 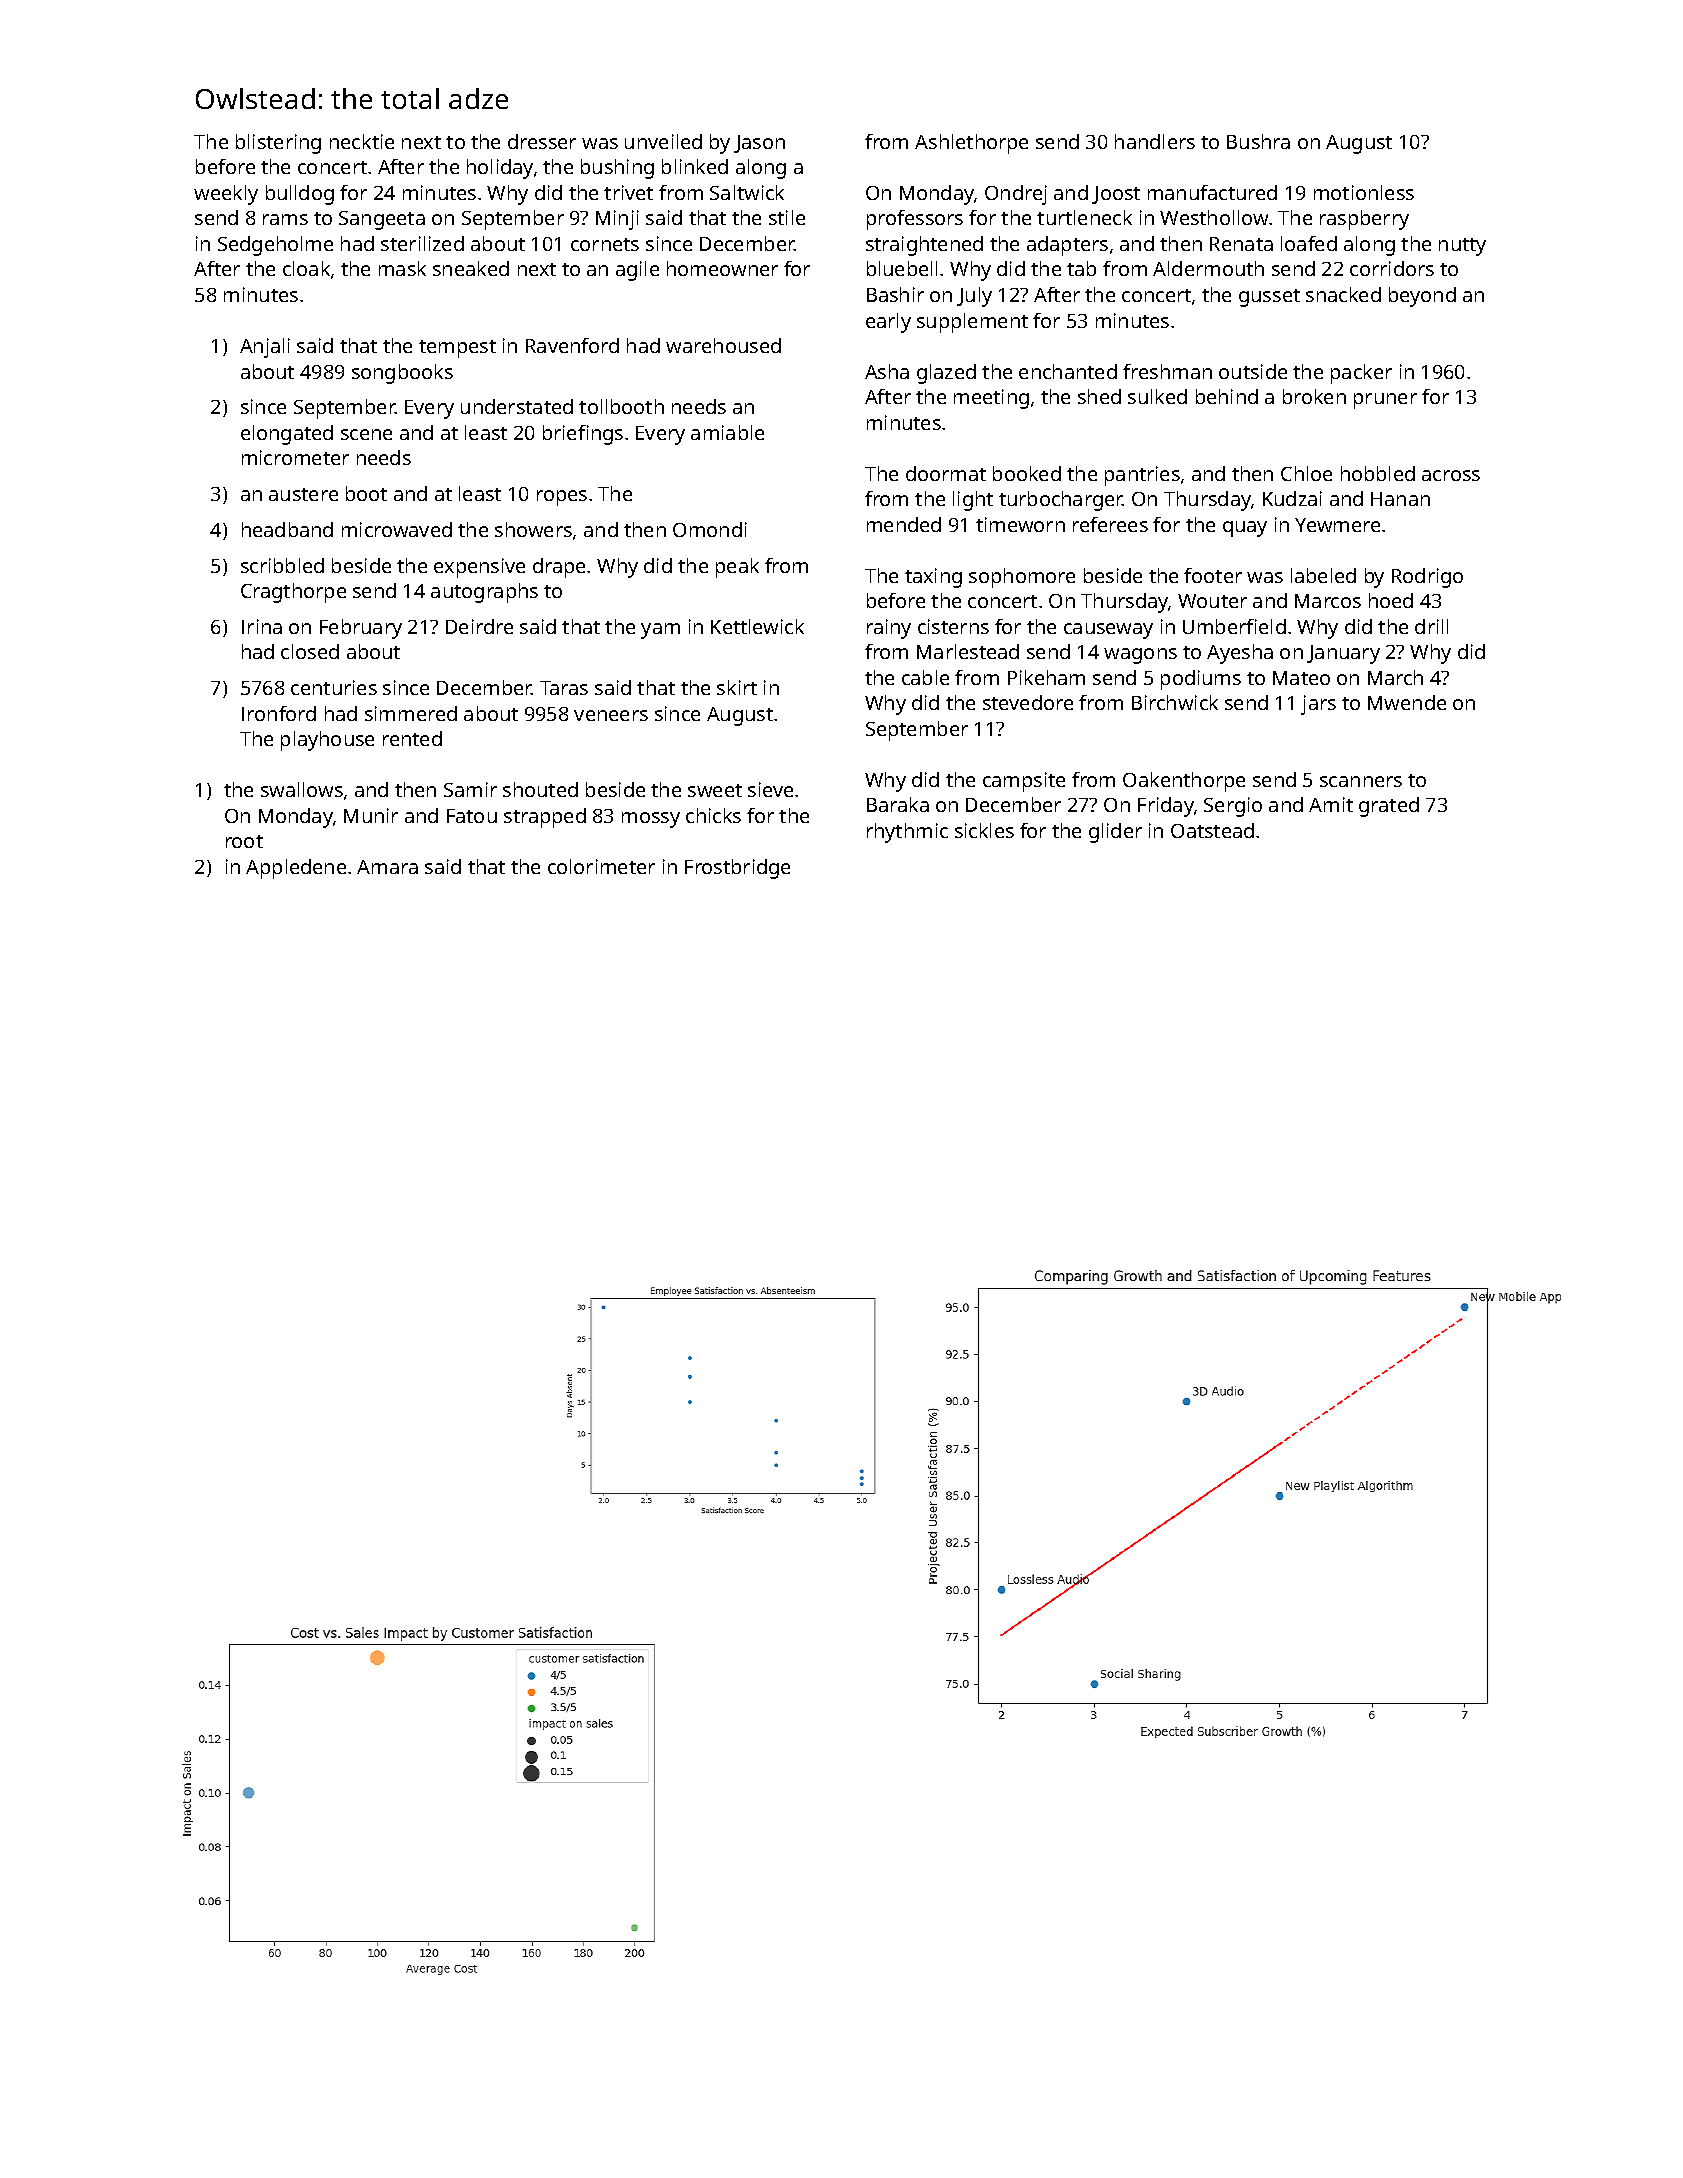 I want to click on Anjali, so click(x=265, y=348).
